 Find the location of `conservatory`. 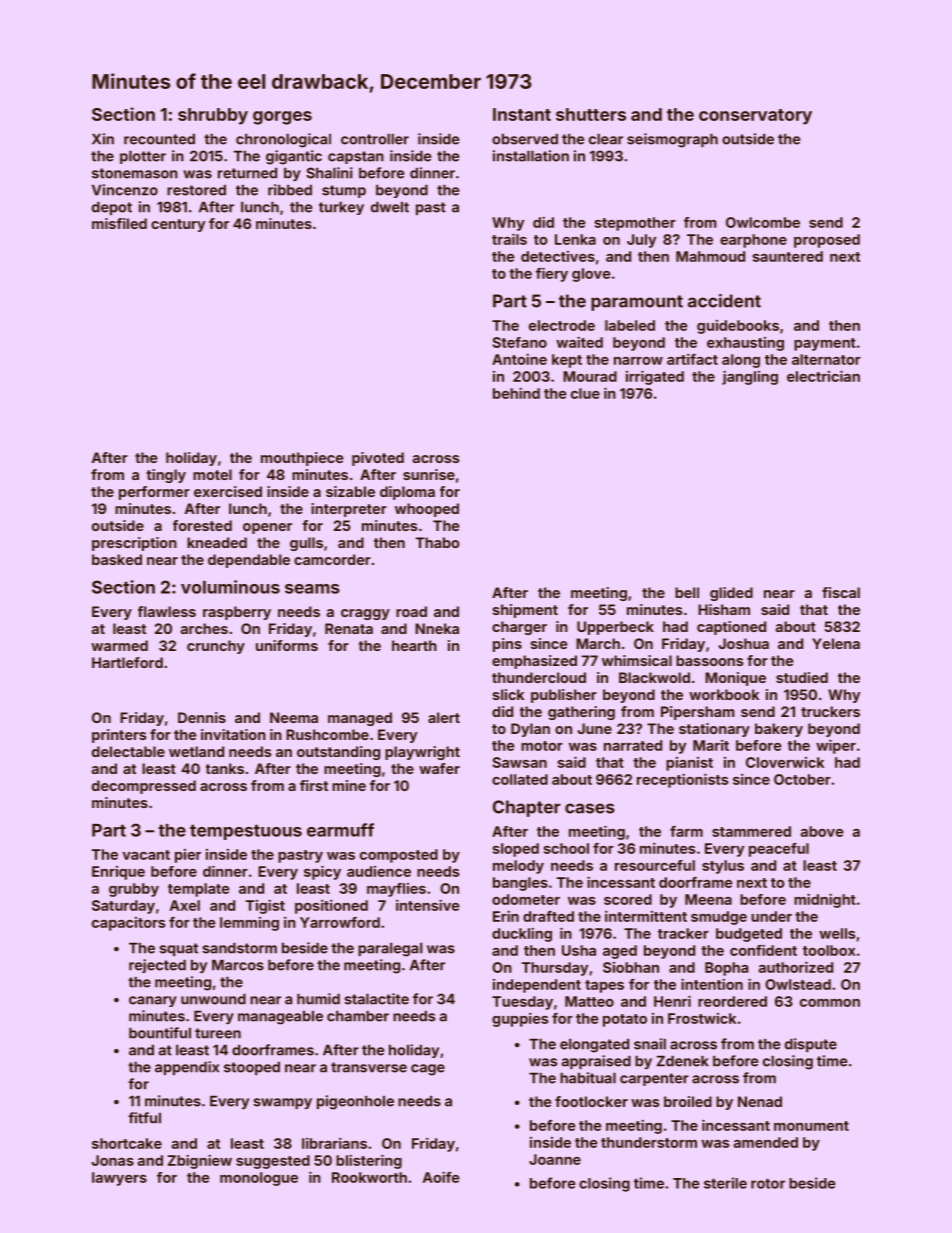

conservatory is located at coordinates (755, 117).
